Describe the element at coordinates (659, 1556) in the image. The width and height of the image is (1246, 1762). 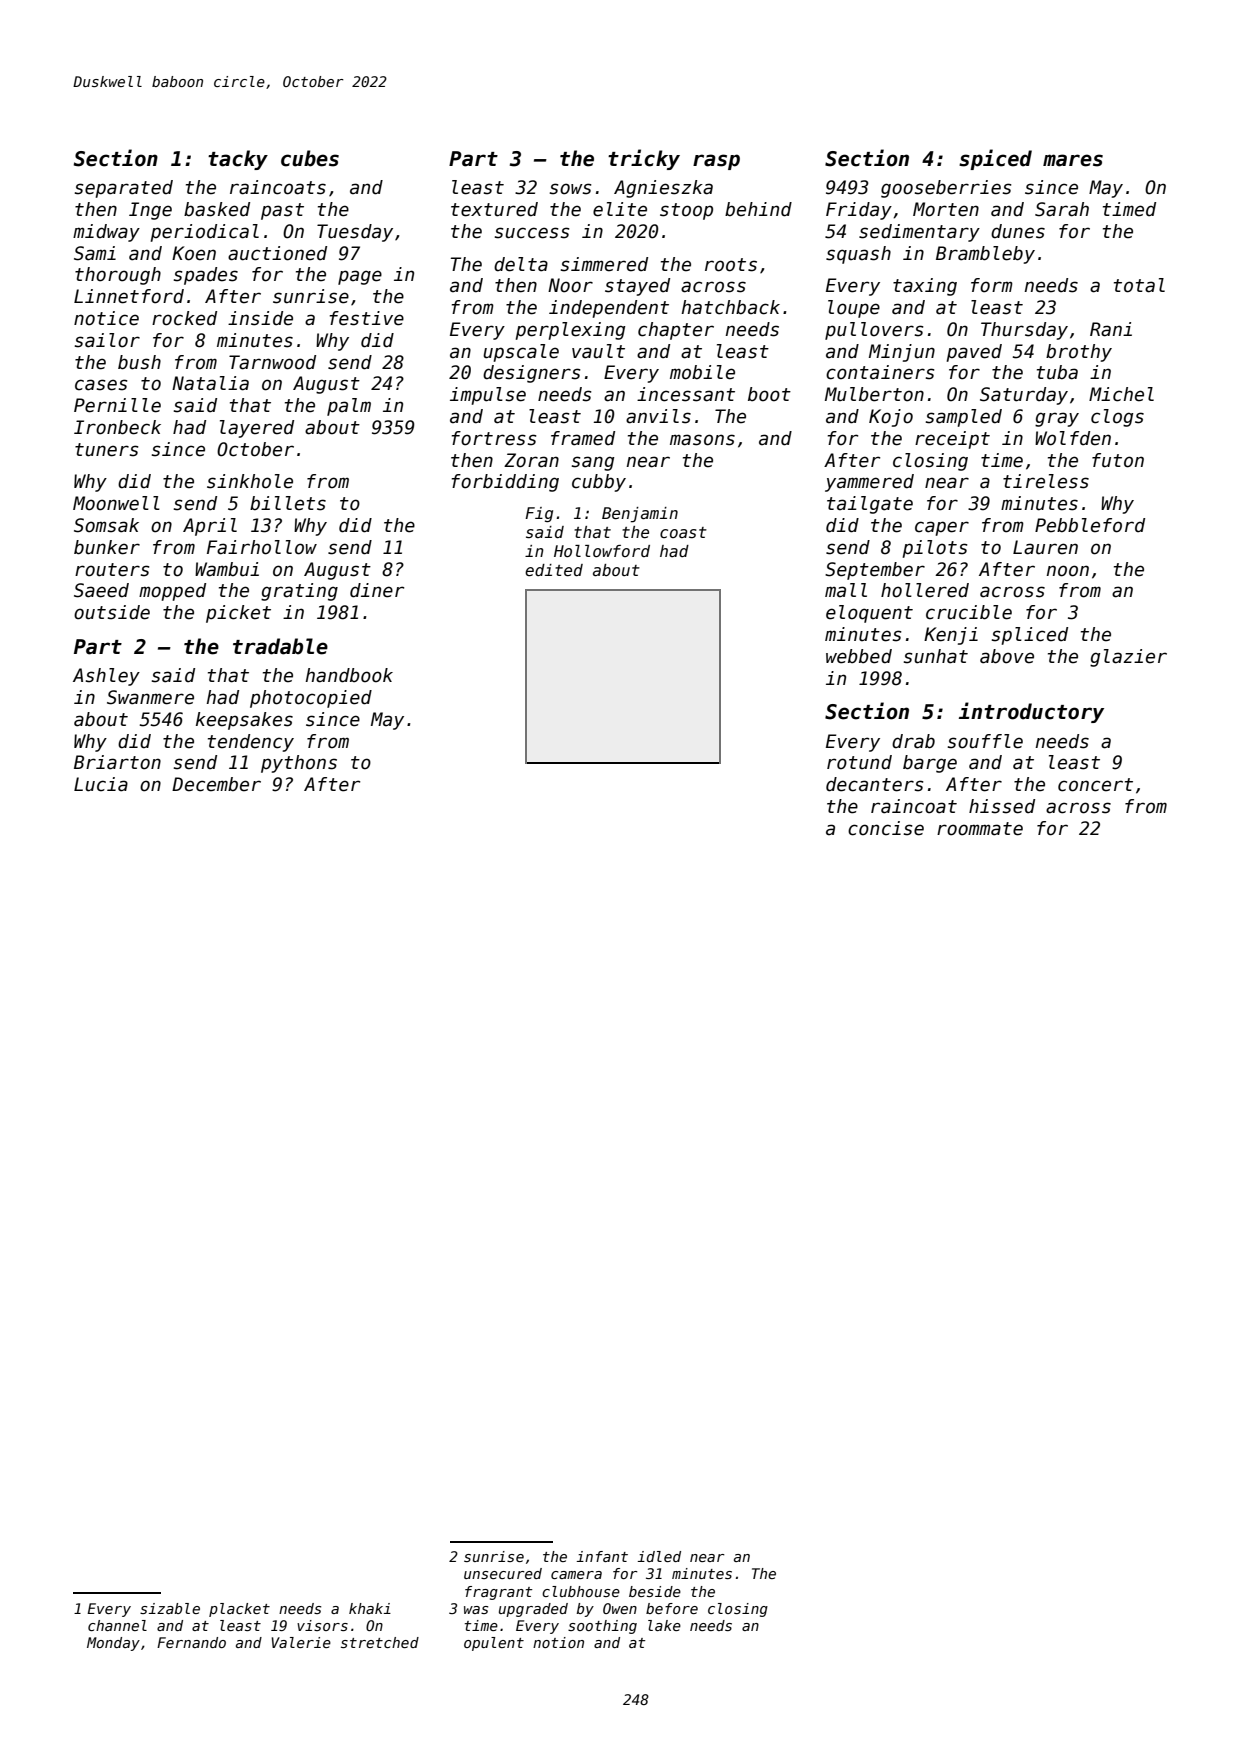
I see `idled` at that location.
